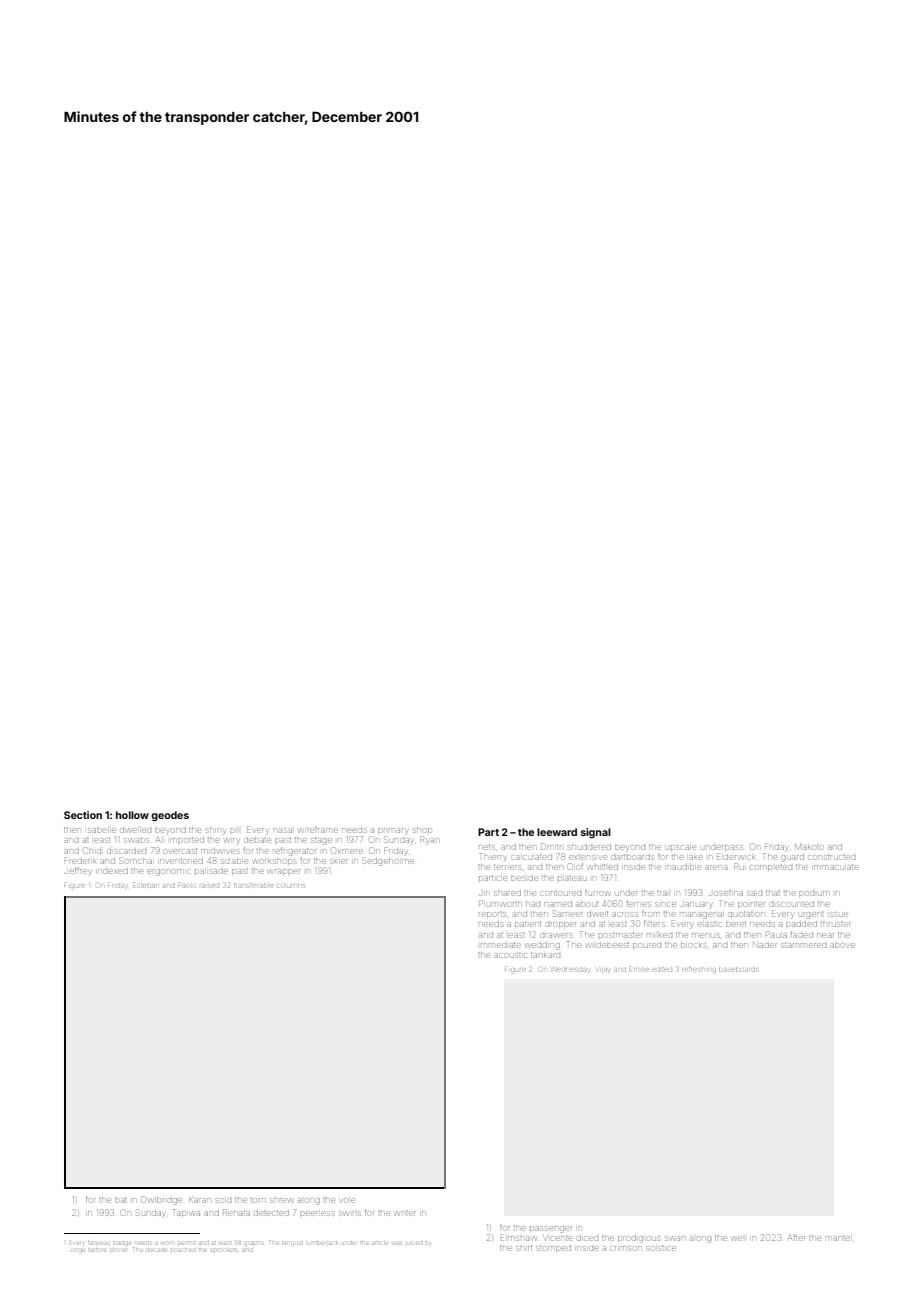  What do you see at coordinates (83, 815) in the document?
I see `Section` at bounding box center [83, 815].
